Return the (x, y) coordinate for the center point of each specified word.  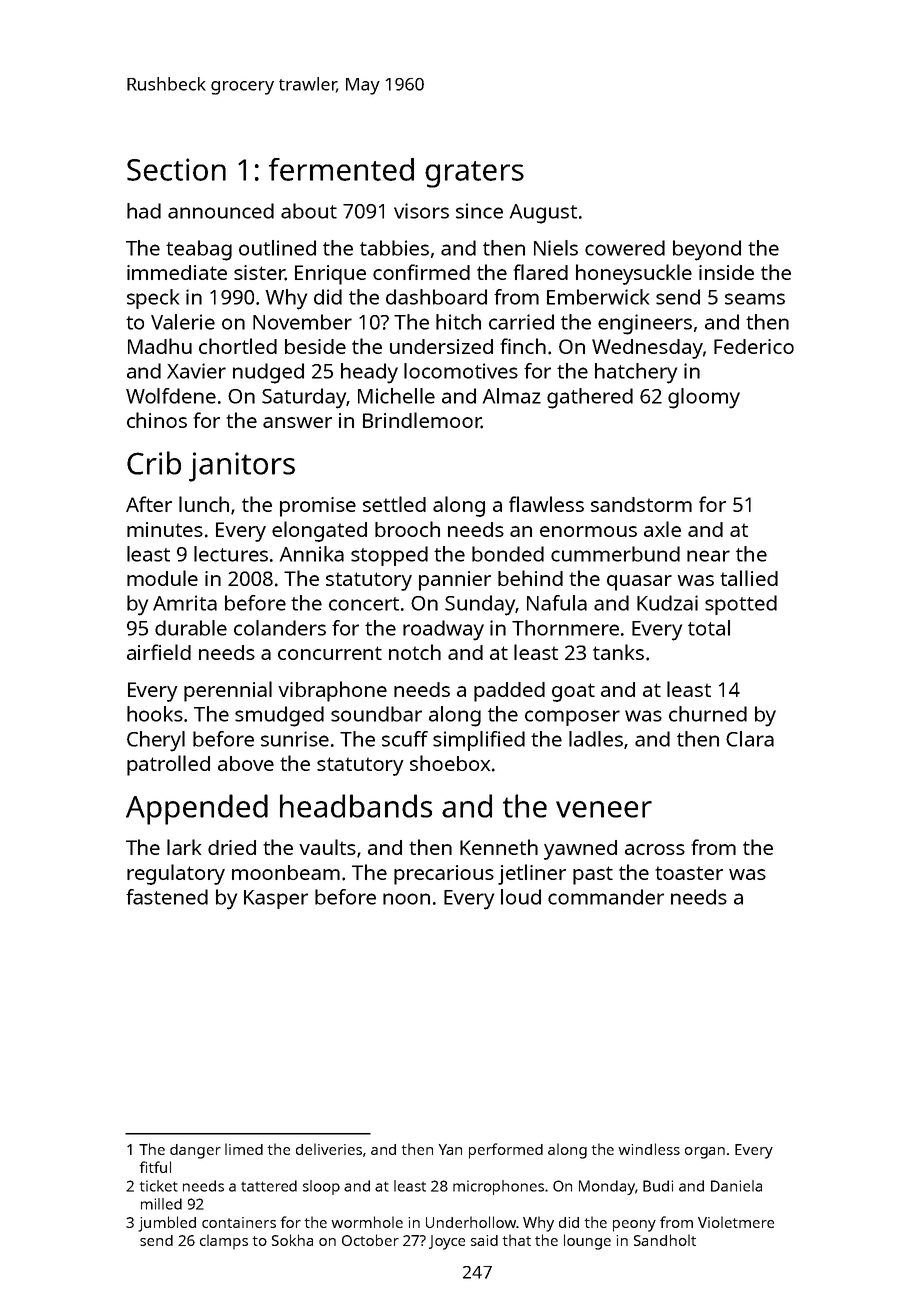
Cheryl (156, 741)
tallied (749, 578)
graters (474, 174)
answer (297, 422)
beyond (707, 250)
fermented (341, 169)
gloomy (704, 398)
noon (406, 899)
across (655, 849)
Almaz (512, 396)
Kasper (276, 899)
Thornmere (565, 628)
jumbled (167, 1224)
